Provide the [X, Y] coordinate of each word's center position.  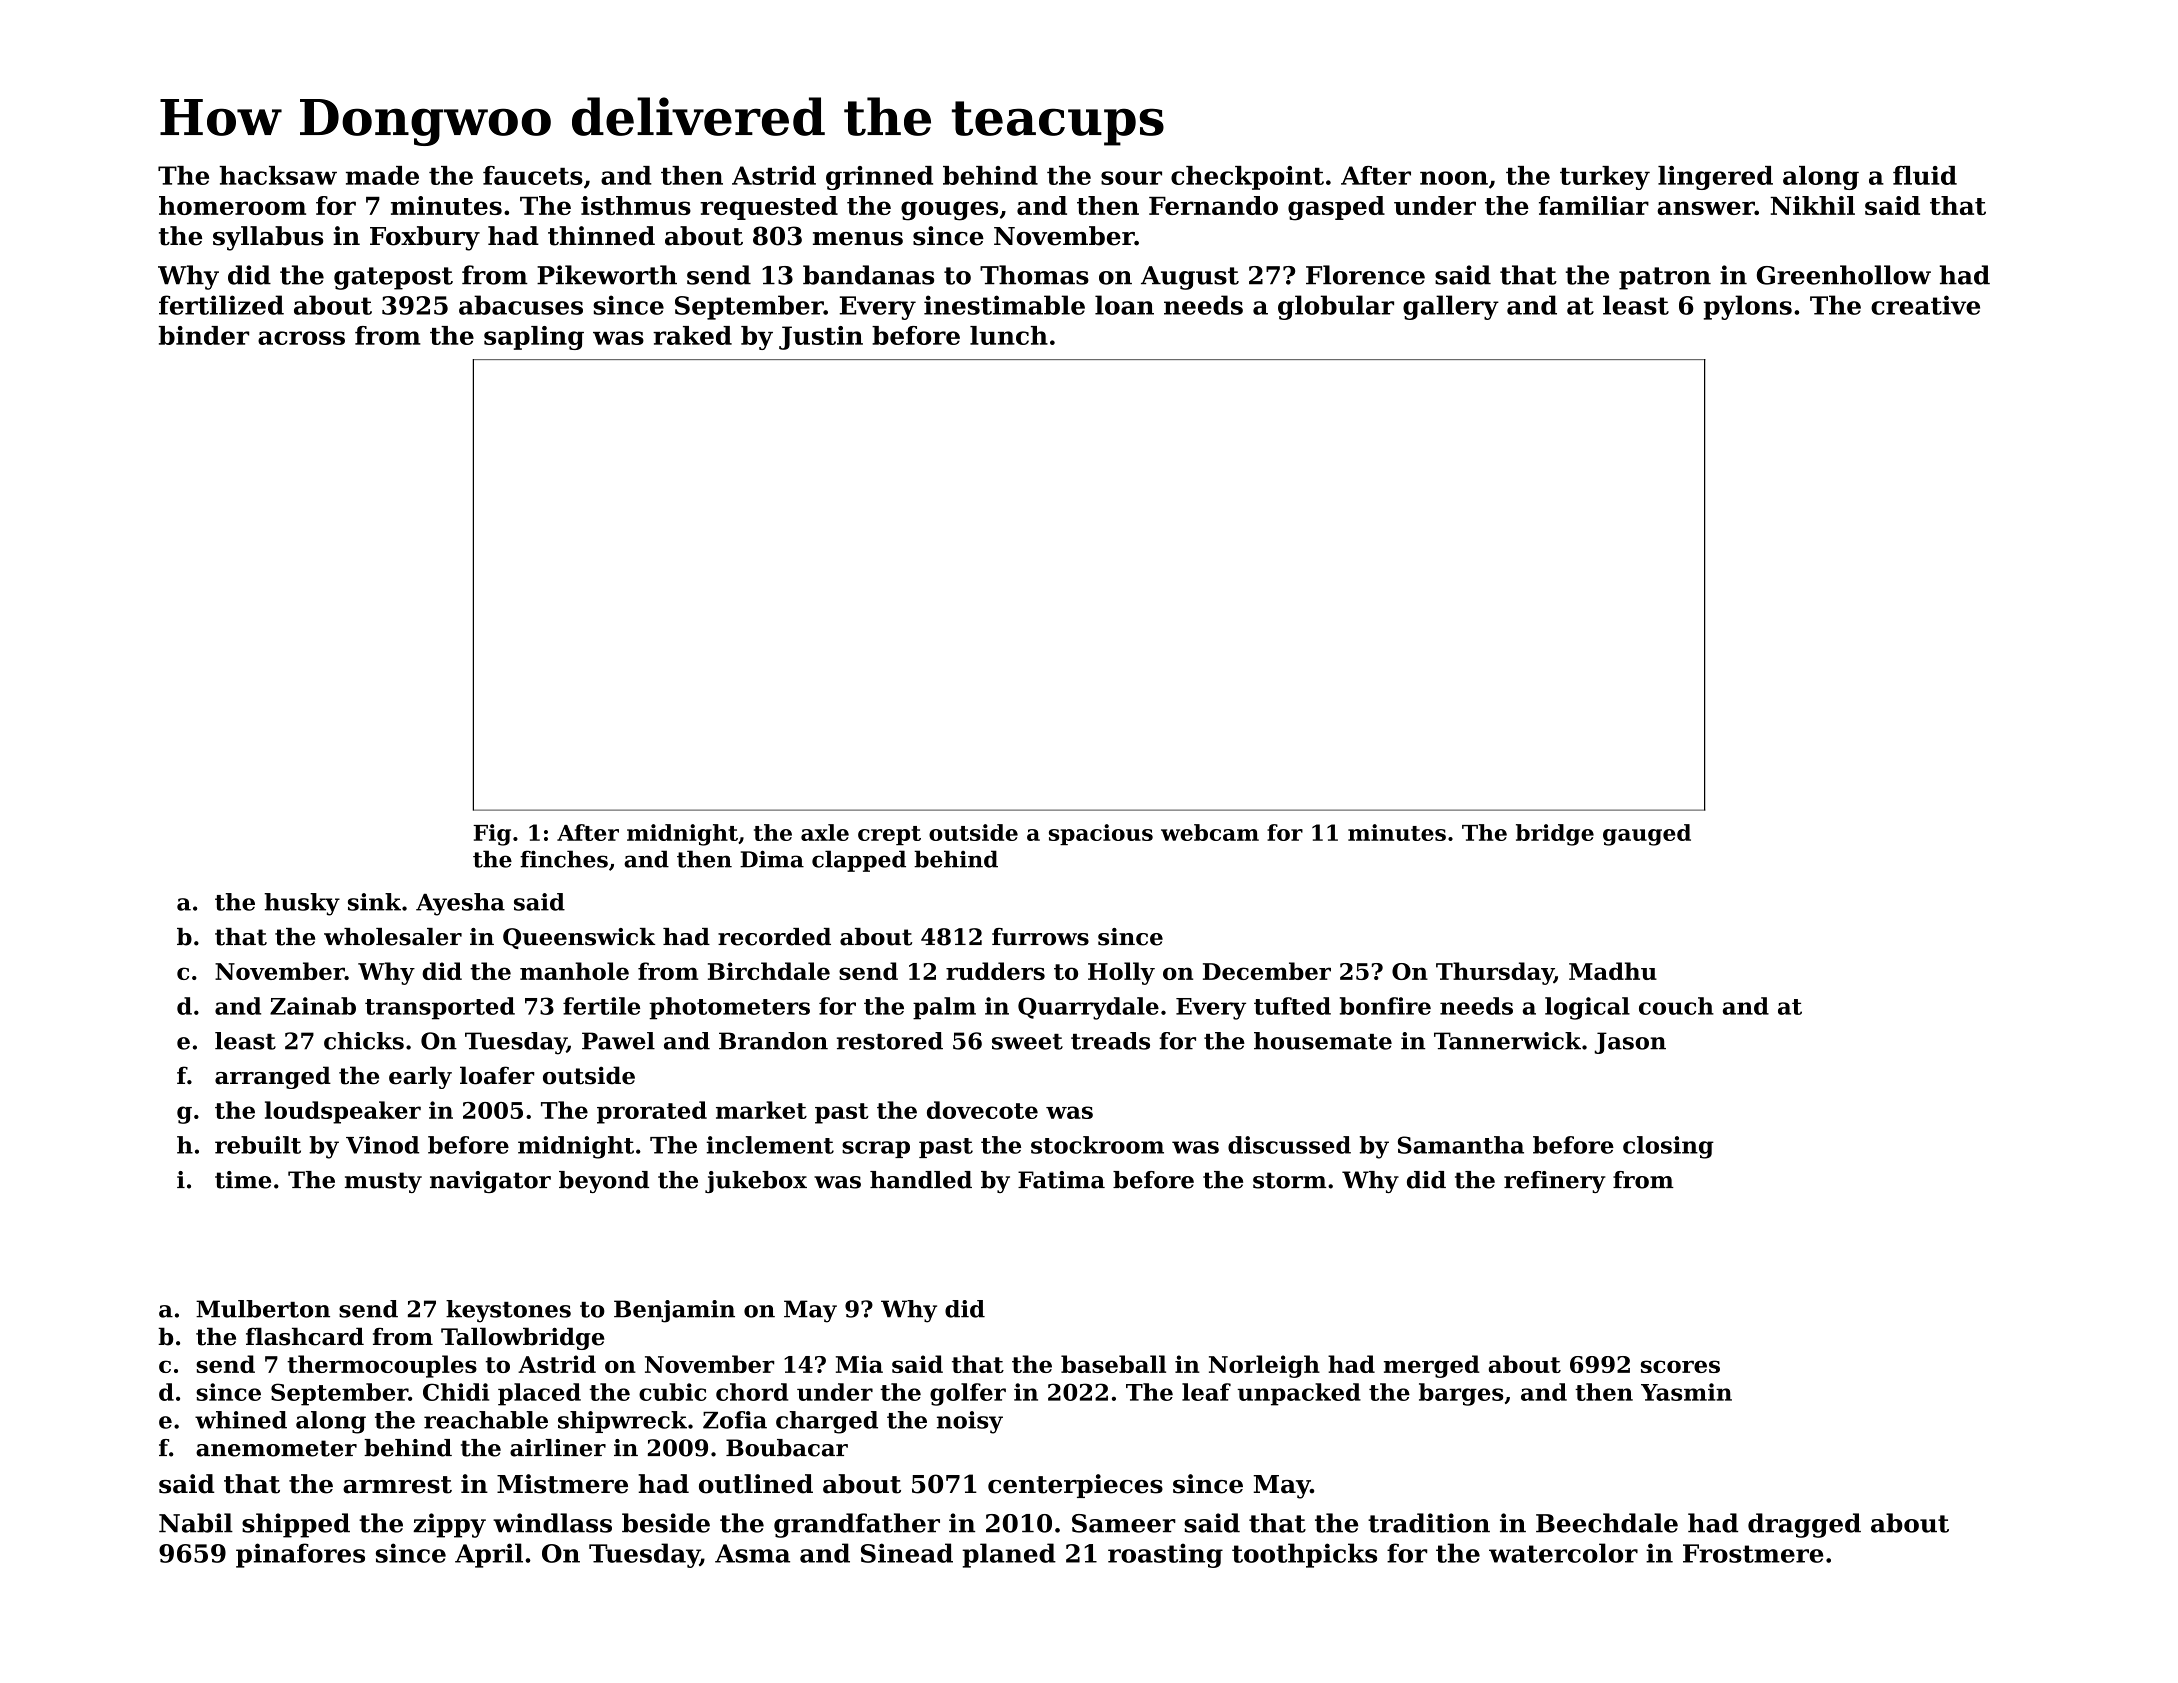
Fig [492, 835]
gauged [1647, 835]
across [301, 338]
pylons [1748, 307]
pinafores [300, 1555]
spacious [1101, 834]
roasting [1165, 1555]
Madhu [1613, 971]
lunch [1009, 335]
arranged [273, 1077]
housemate [1323, 1041]
